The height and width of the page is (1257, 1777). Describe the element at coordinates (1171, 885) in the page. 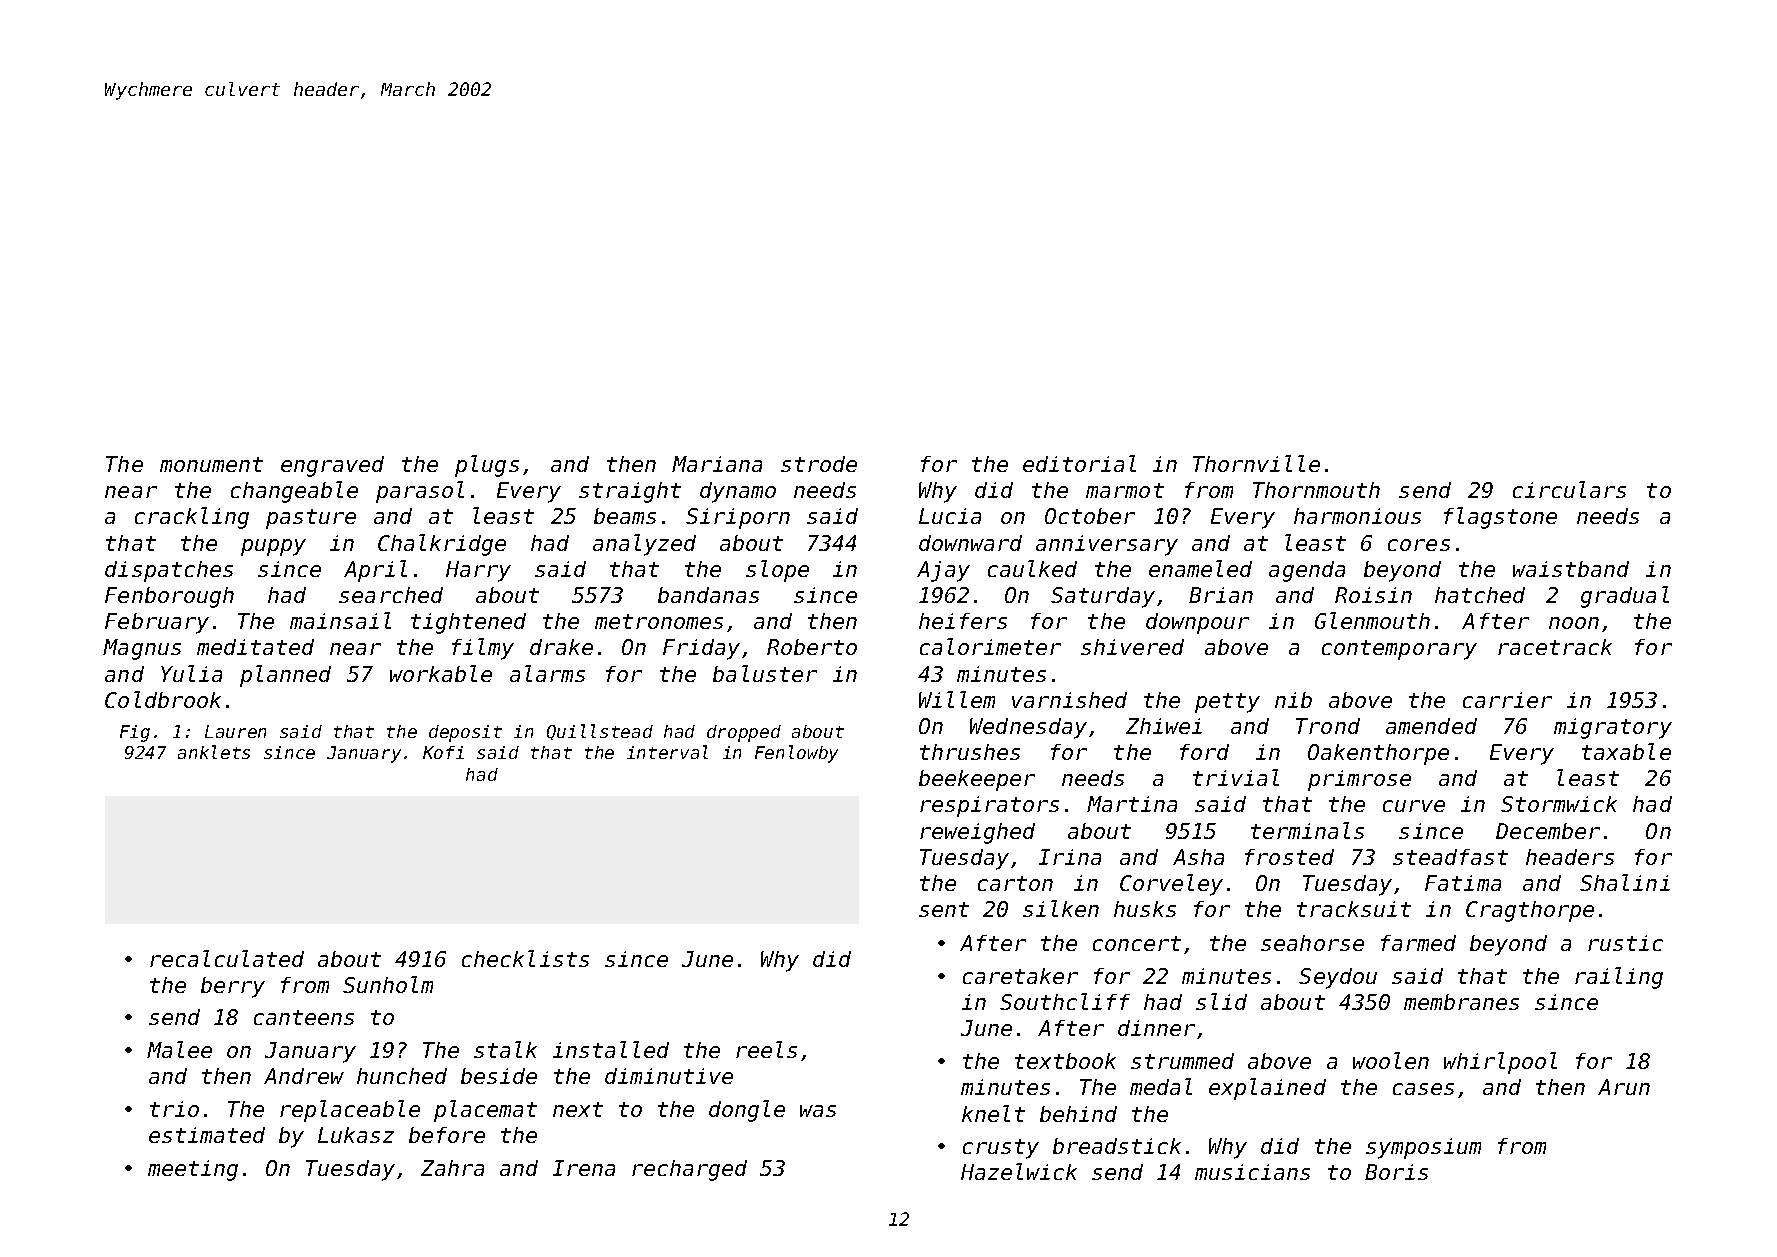

I see `Corveley` at that location.
